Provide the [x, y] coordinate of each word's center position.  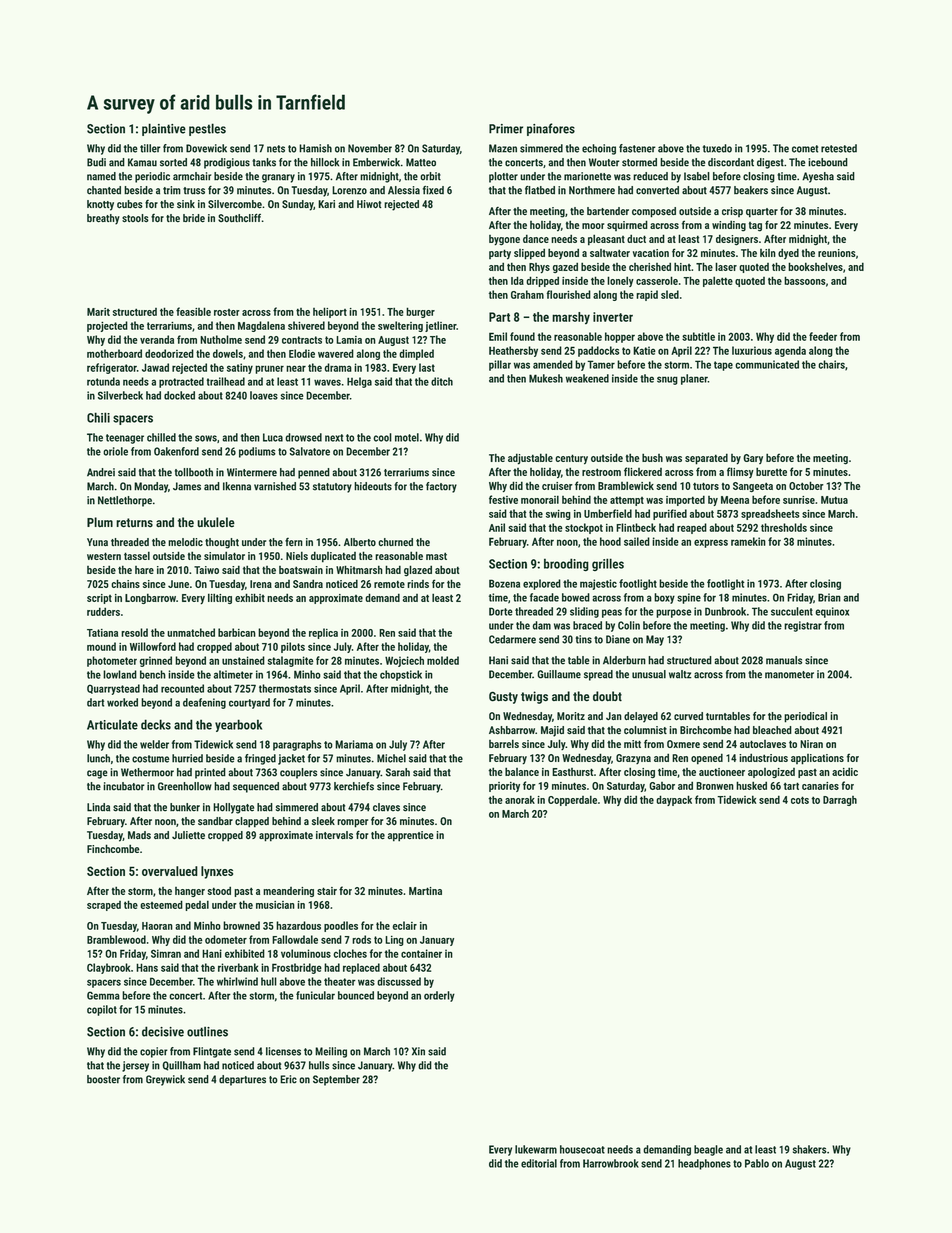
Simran [166, 953]
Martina [425, 891]
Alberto [360, 542]
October [806, 485]
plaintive [164, 129]
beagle [708, 1150]
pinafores [551, 129]
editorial [539, 1163]
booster [103, 1079]
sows [206, 438]
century [571, 459]
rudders [103, 611]
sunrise [799, 500]
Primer [506, 129]
